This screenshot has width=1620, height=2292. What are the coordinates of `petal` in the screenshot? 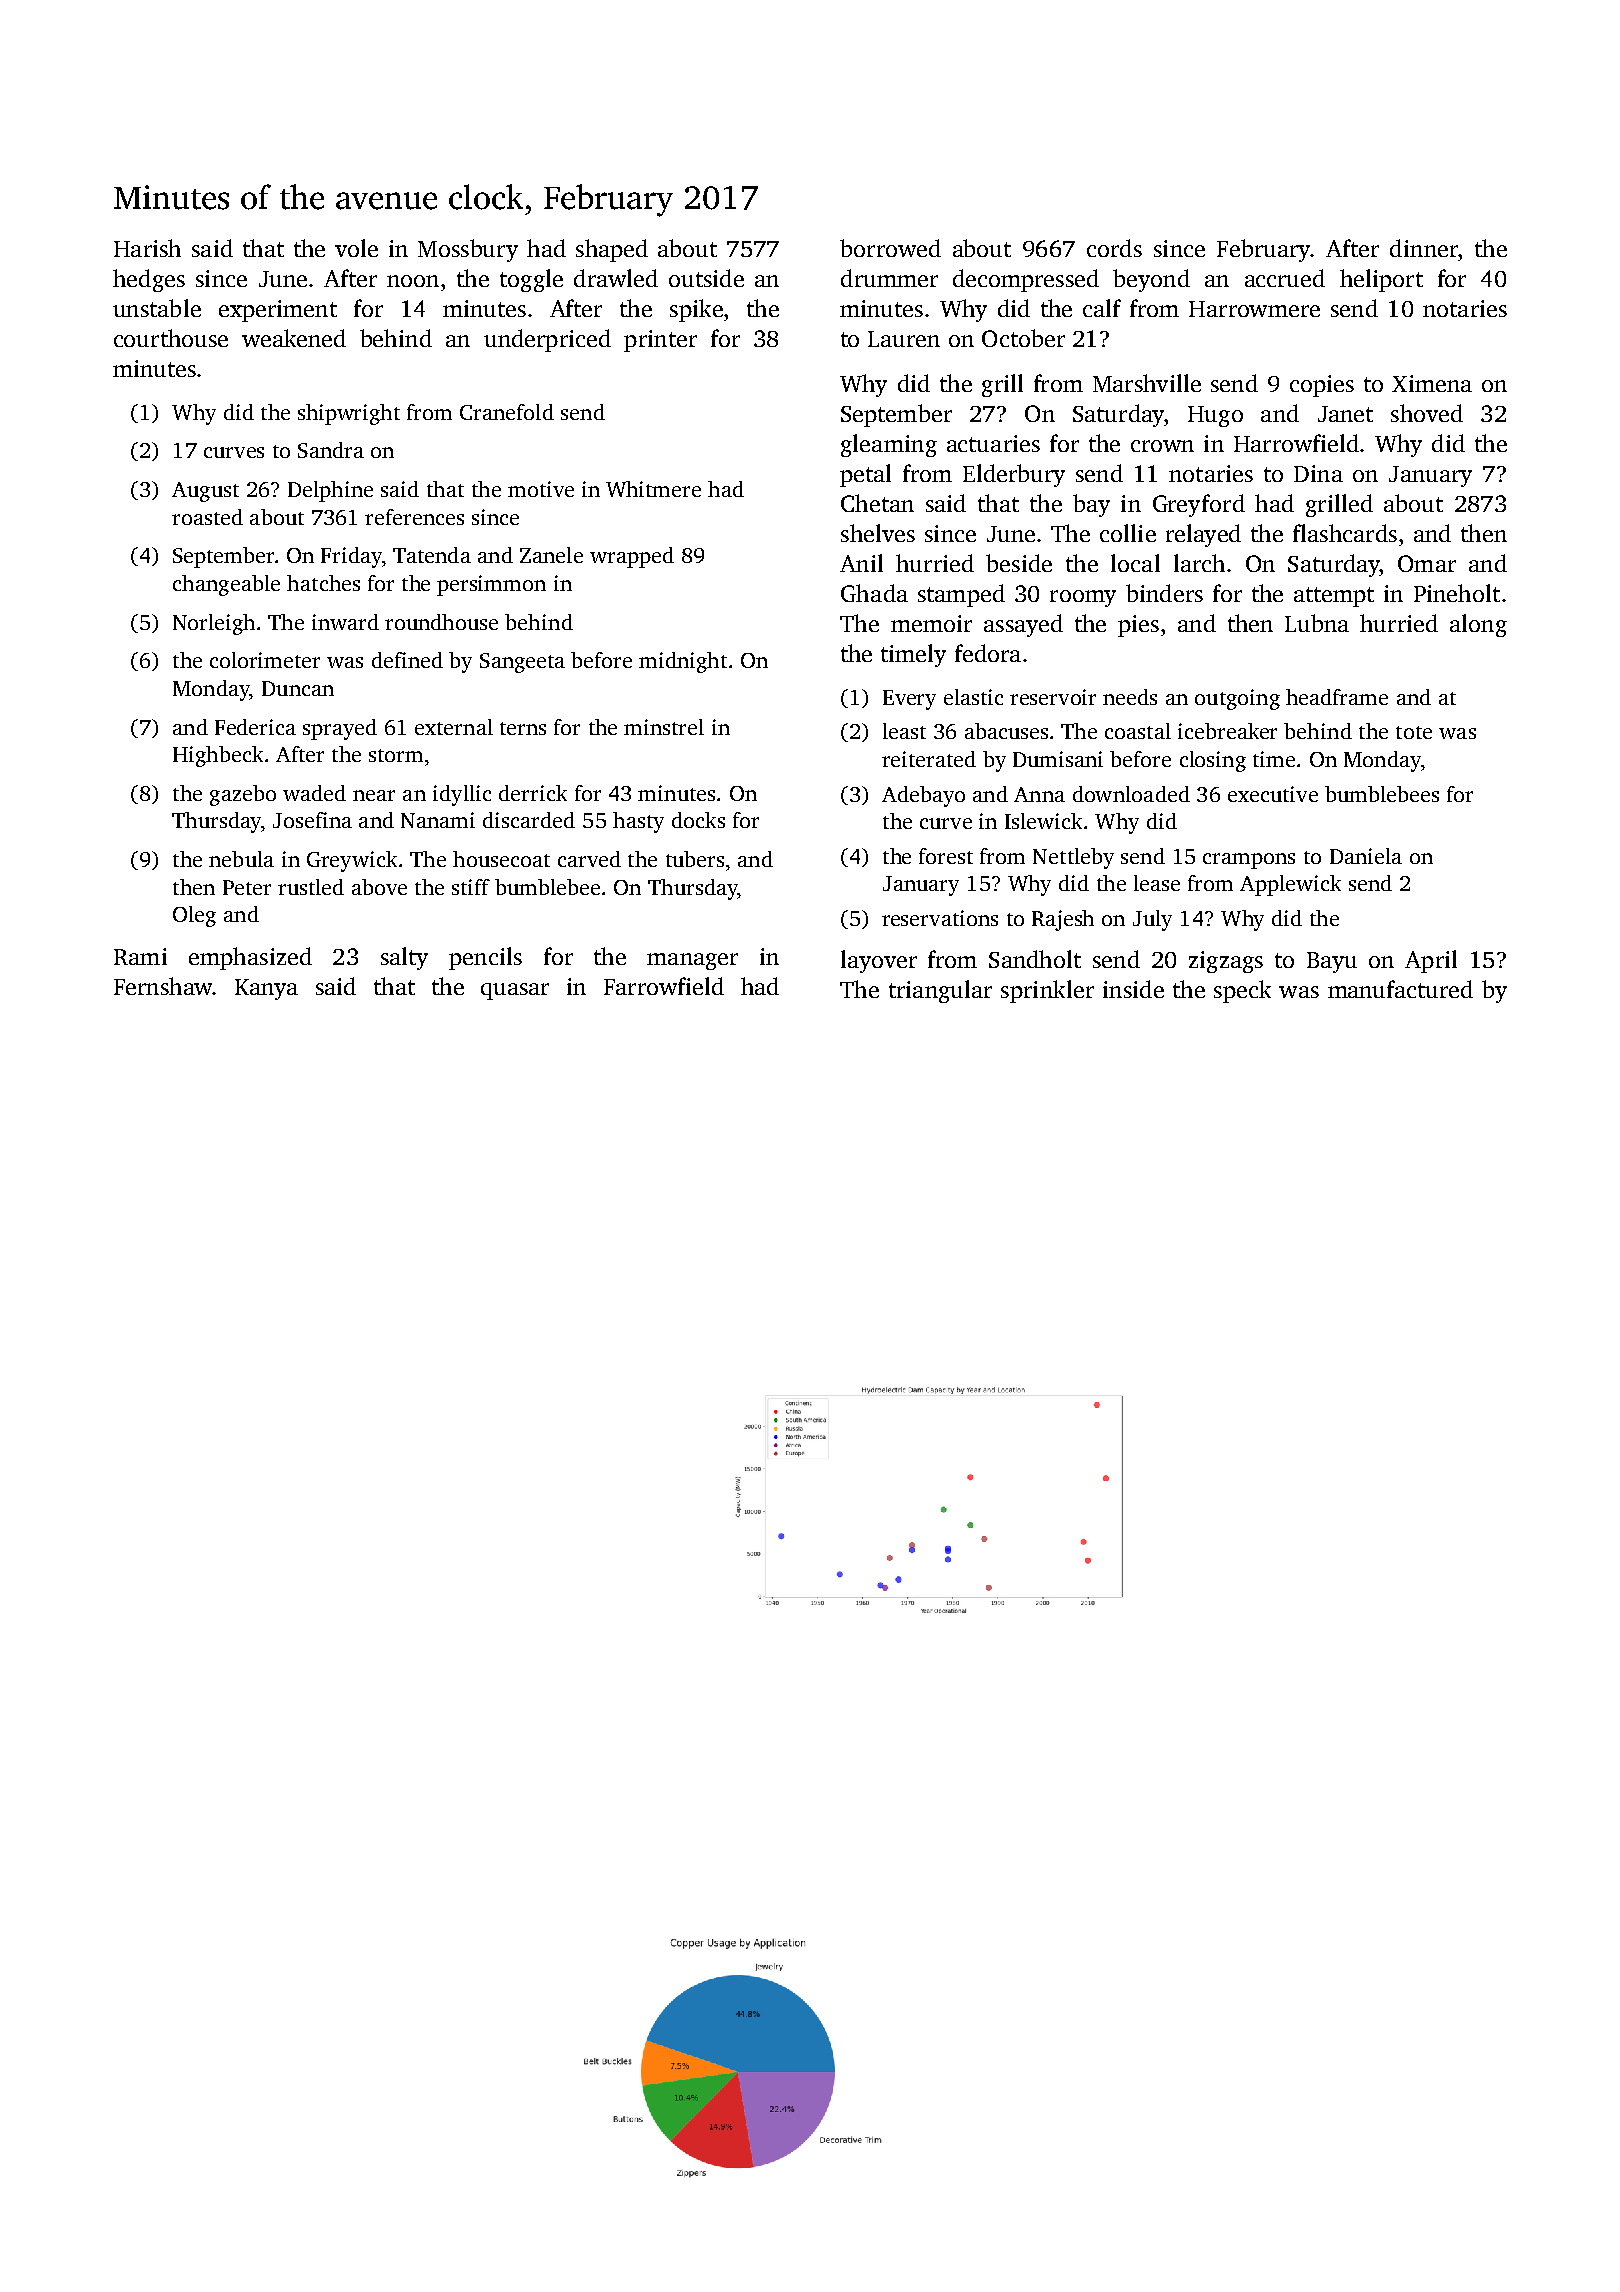 It's located at (865, 475).
